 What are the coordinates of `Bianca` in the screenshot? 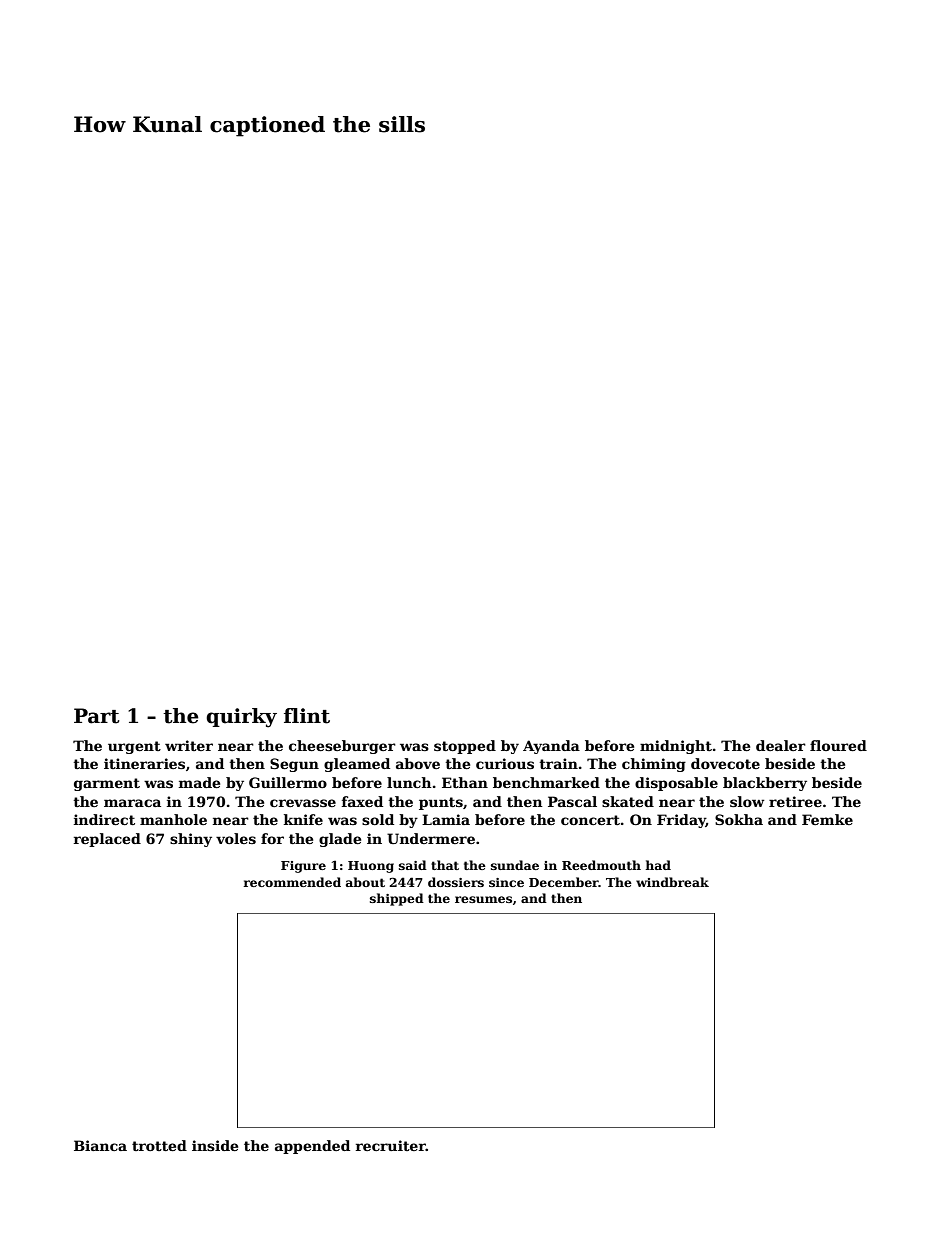 It's located at (100, 1145).
